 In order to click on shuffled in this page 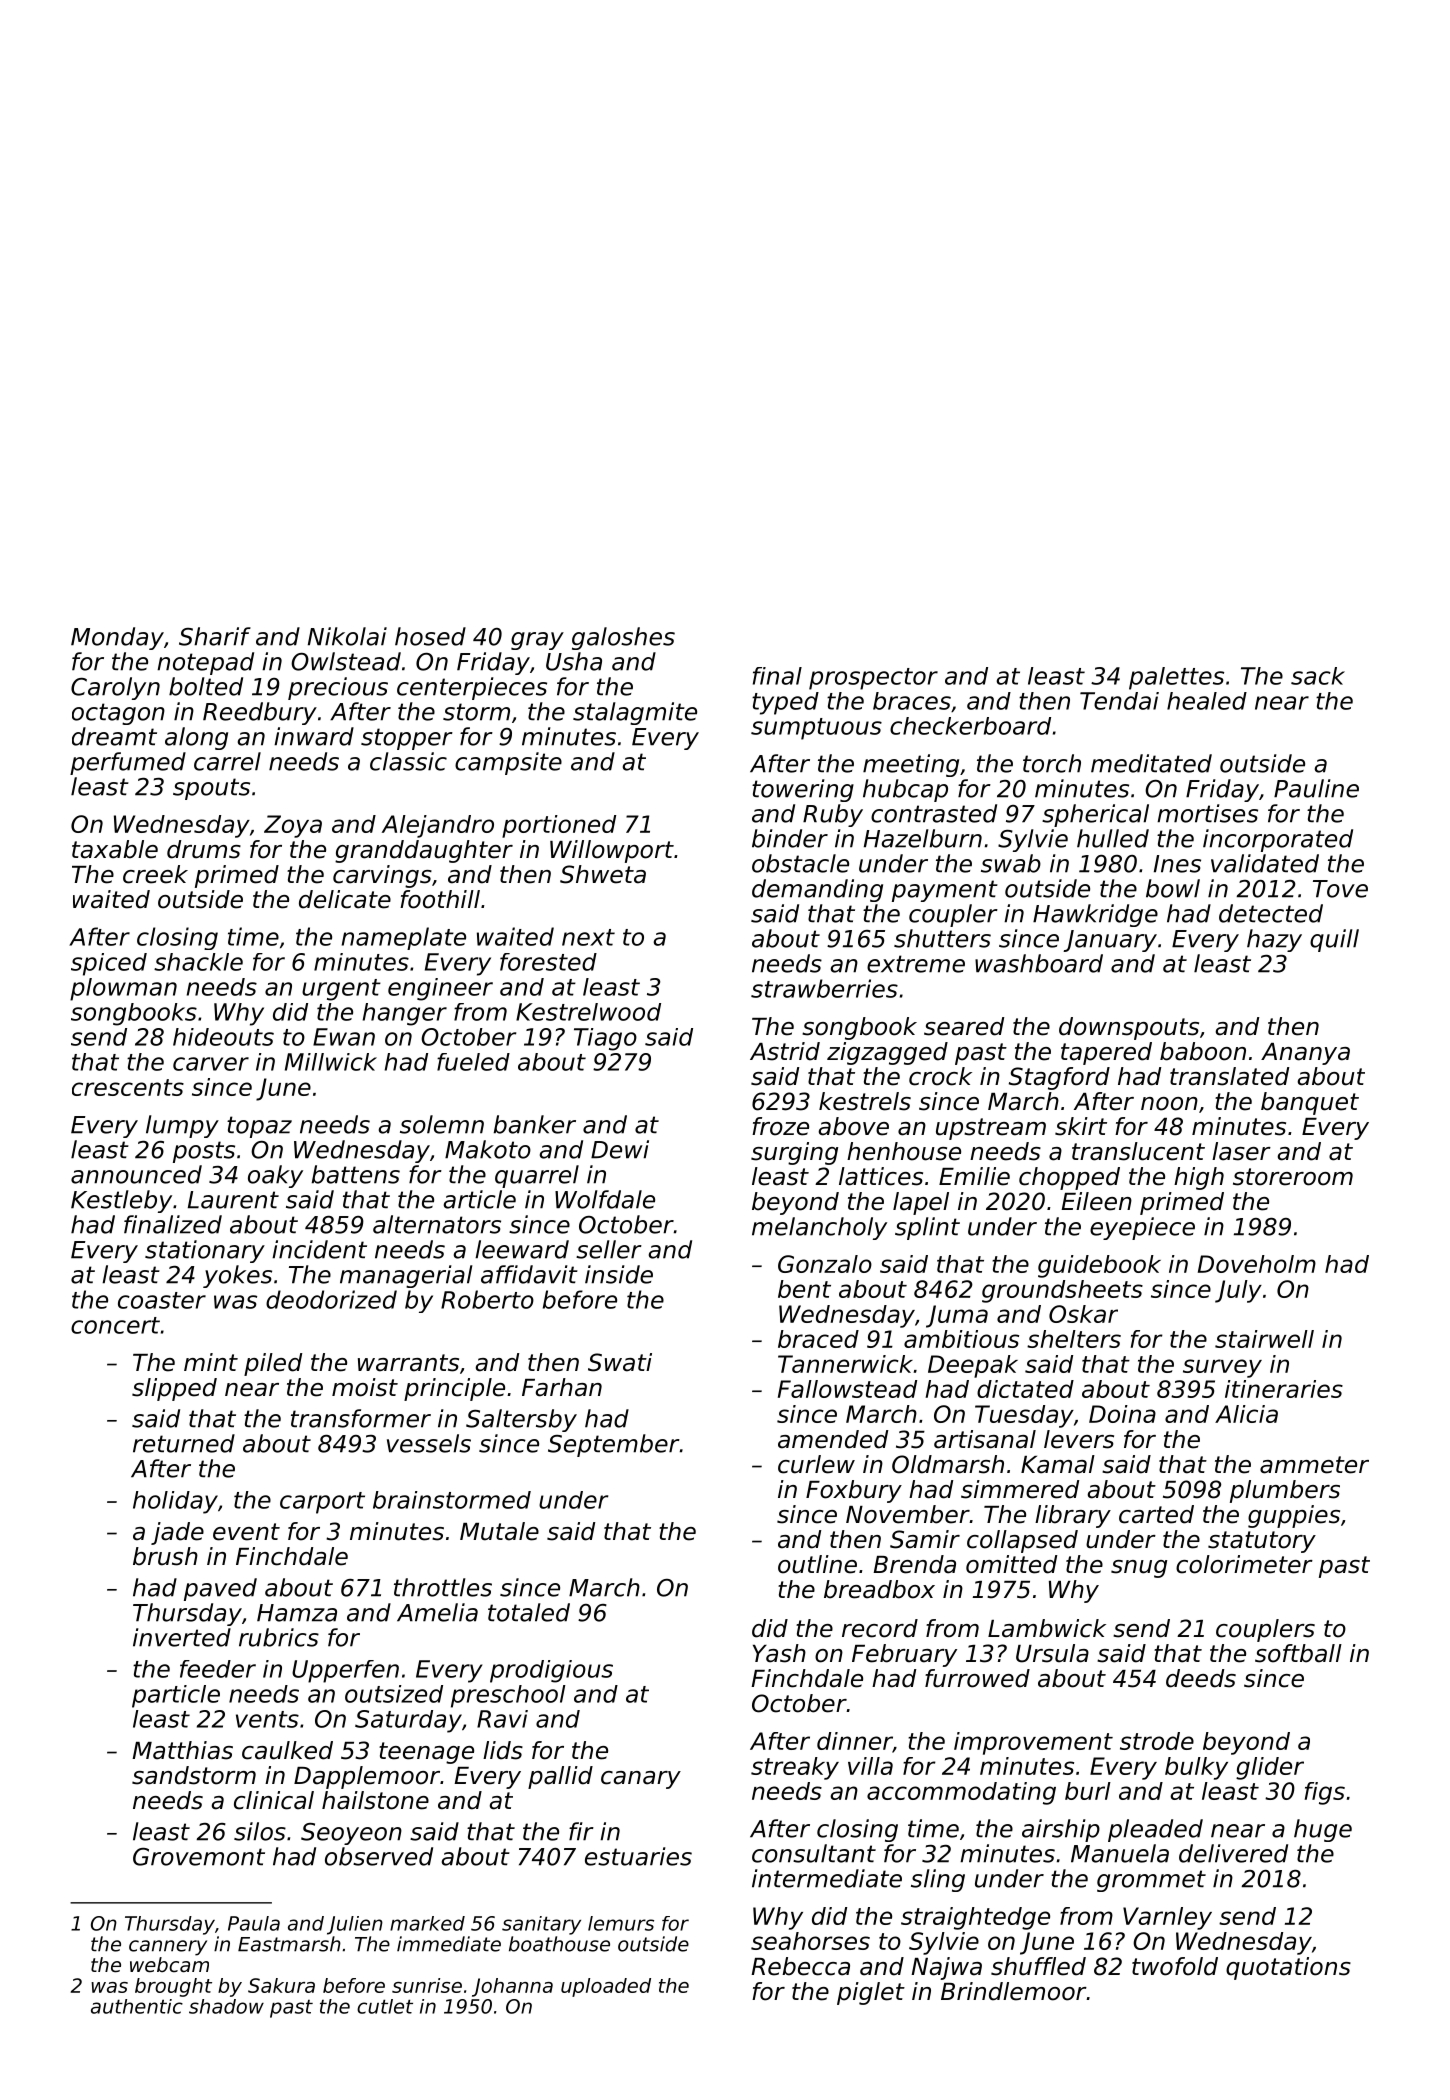, I will do `click(1038, 1966)`.
